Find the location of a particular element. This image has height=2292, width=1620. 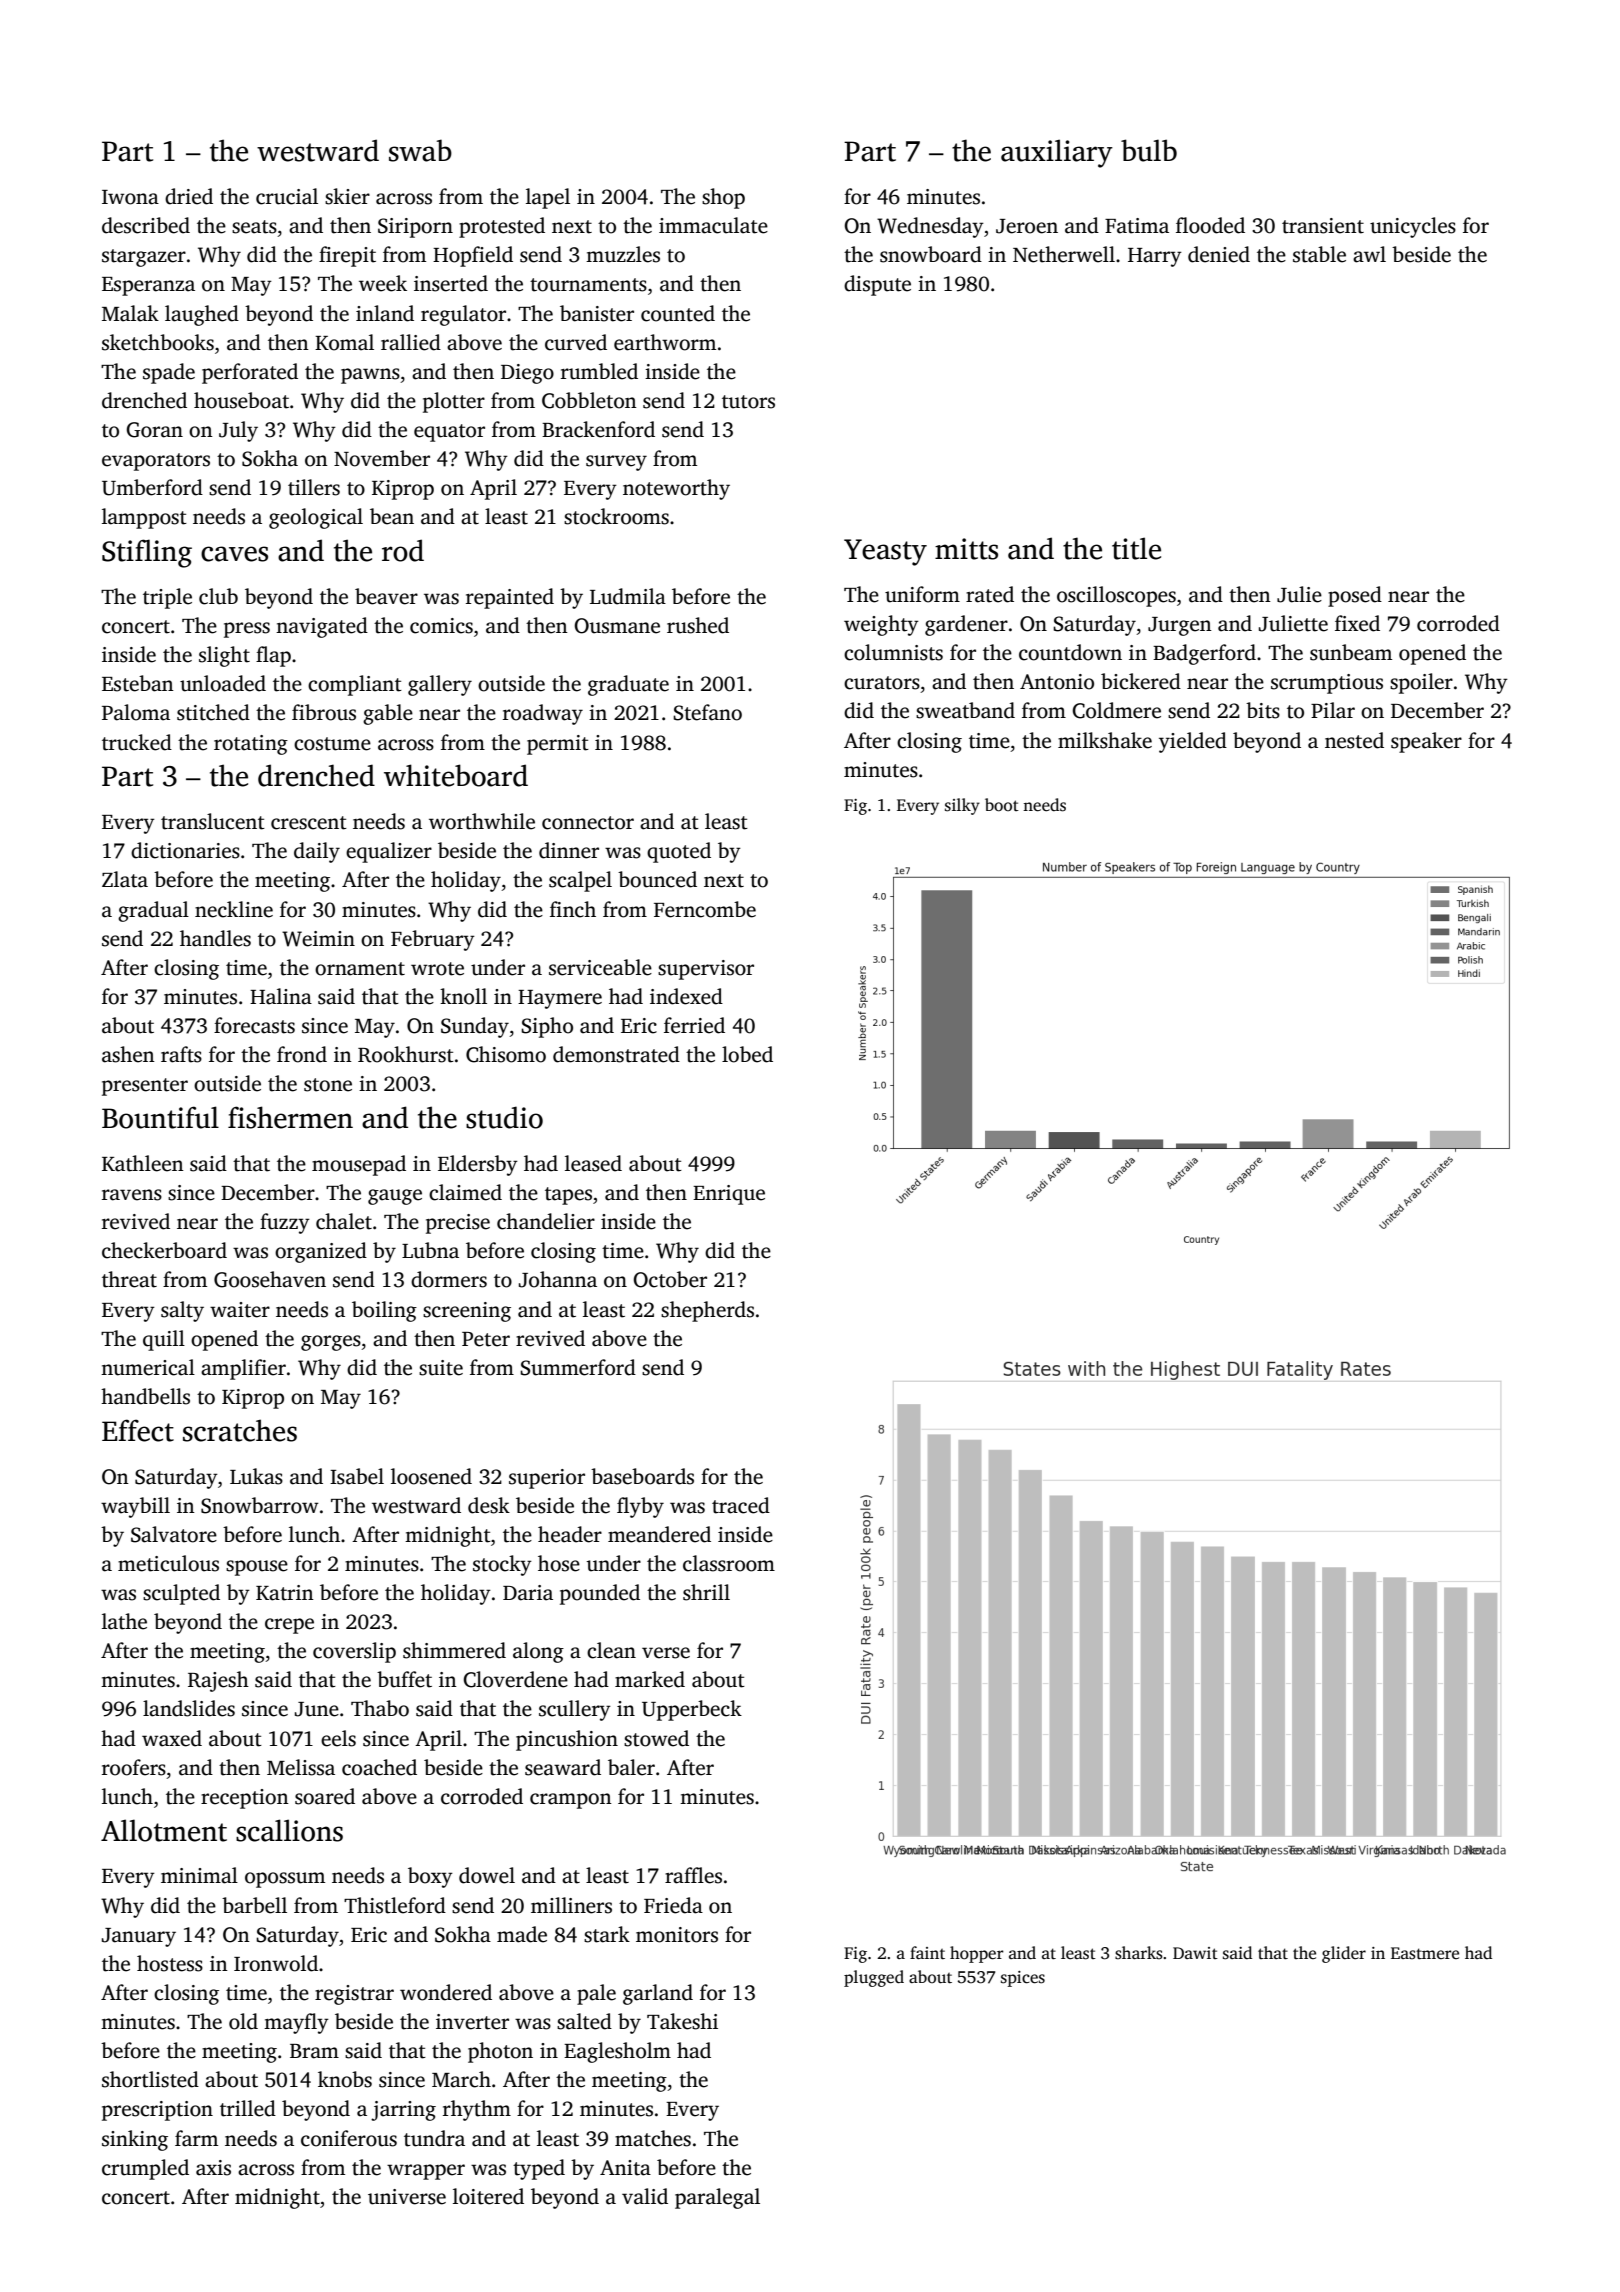

nested is located at coordinates (1354, 740).
